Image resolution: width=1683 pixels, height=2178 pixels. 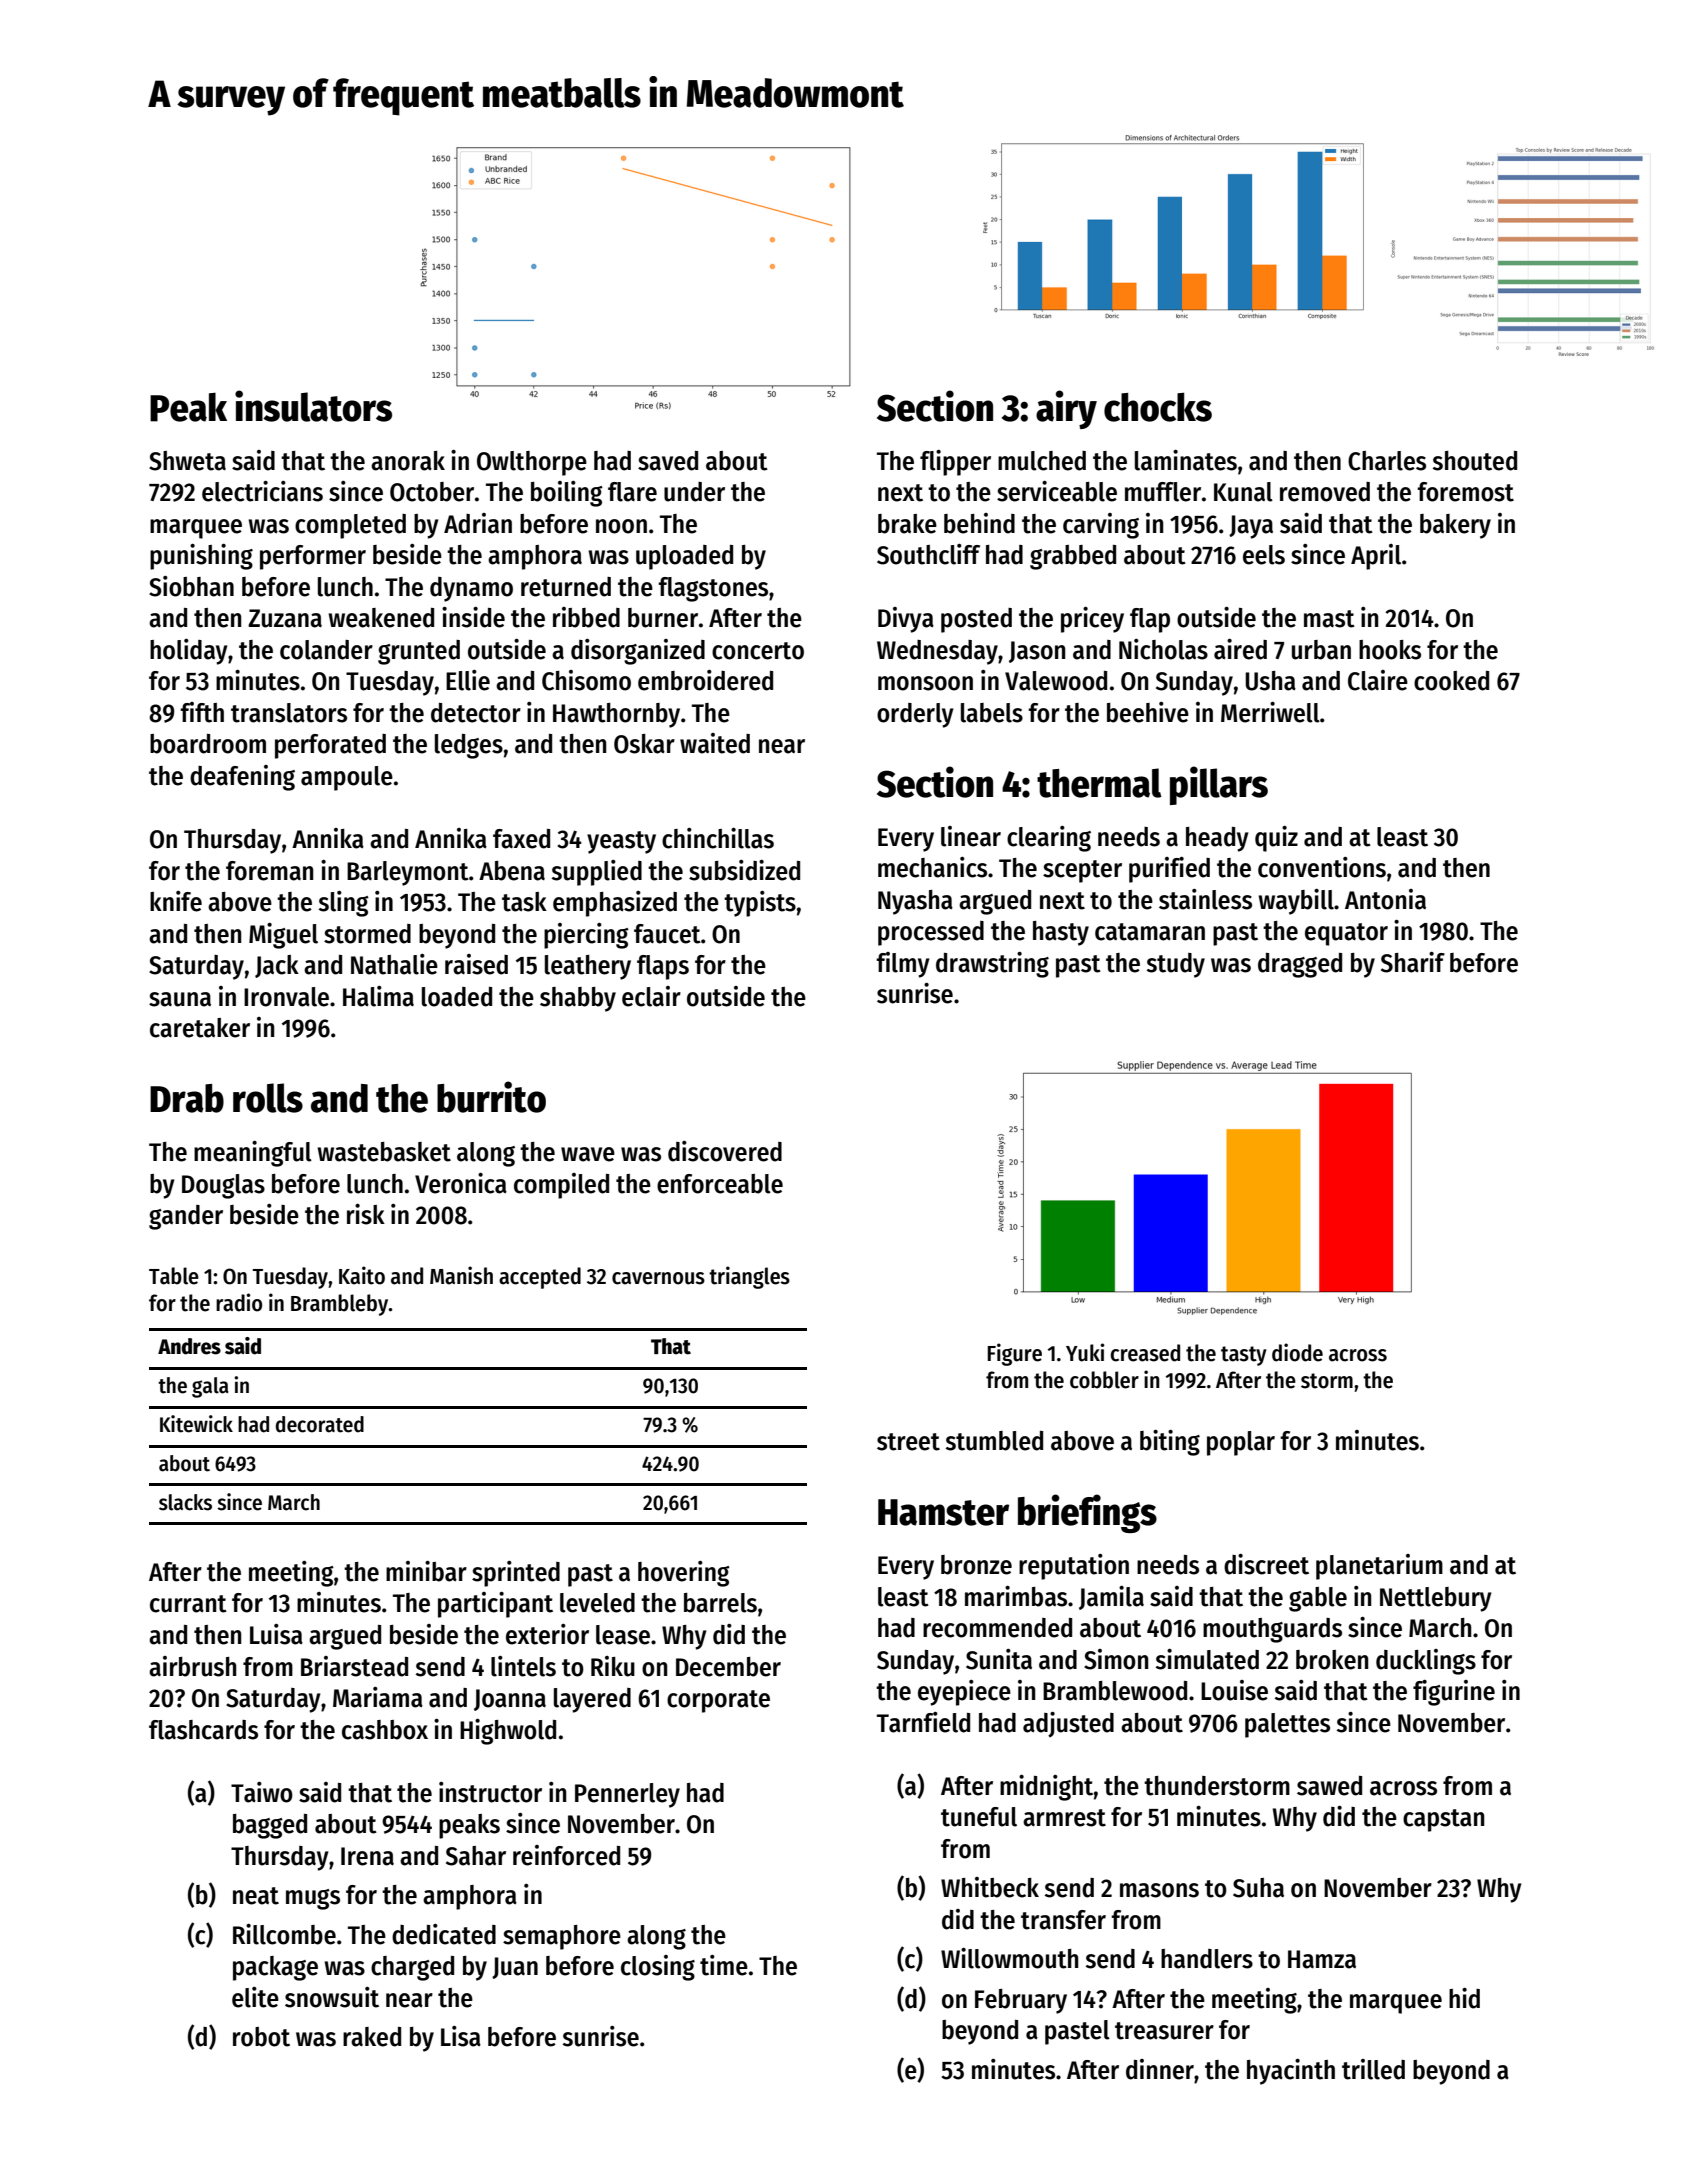 I want to click on trilled, so click(x=1373, y=2069).
